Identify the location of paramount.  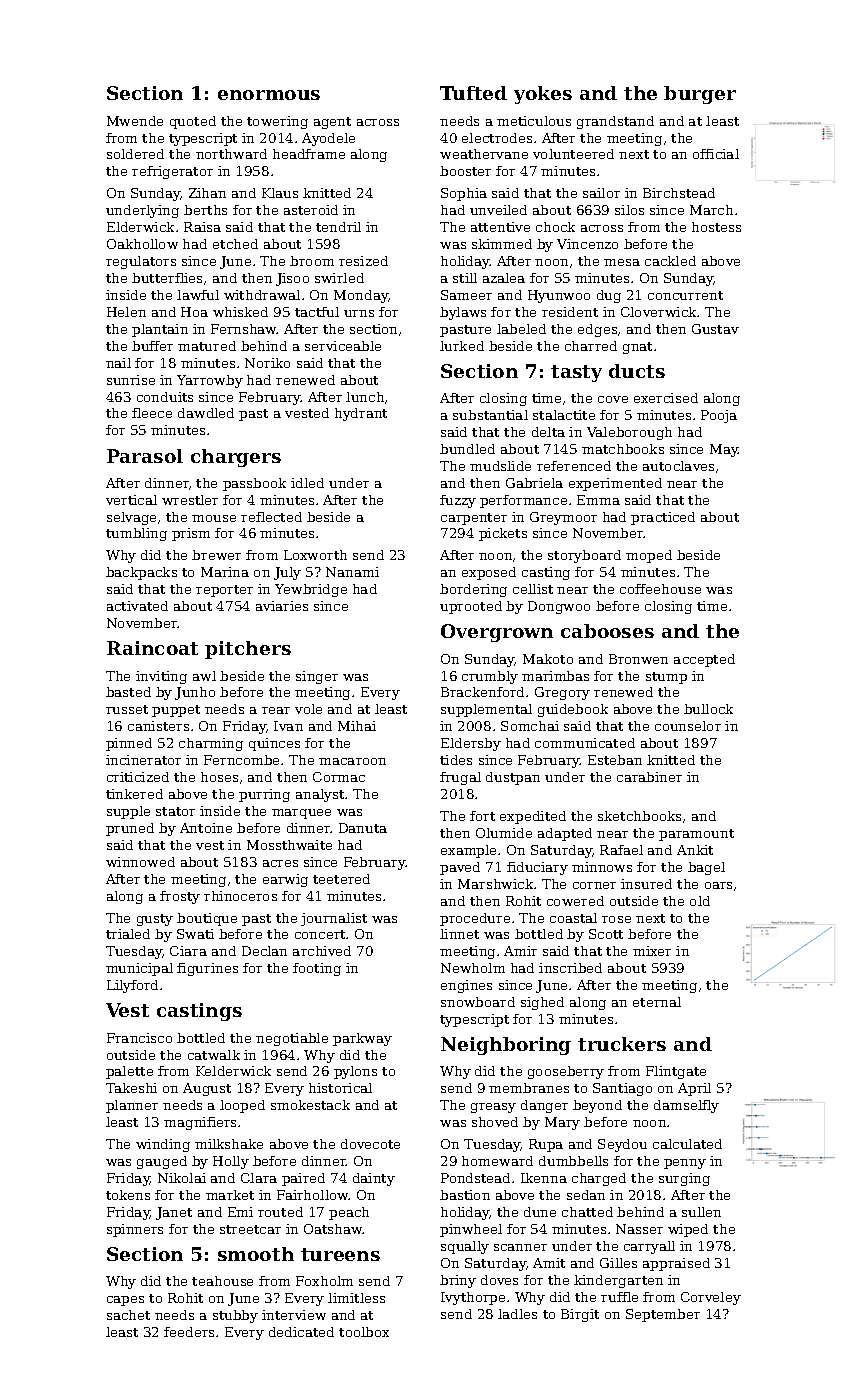
(696, 835).
